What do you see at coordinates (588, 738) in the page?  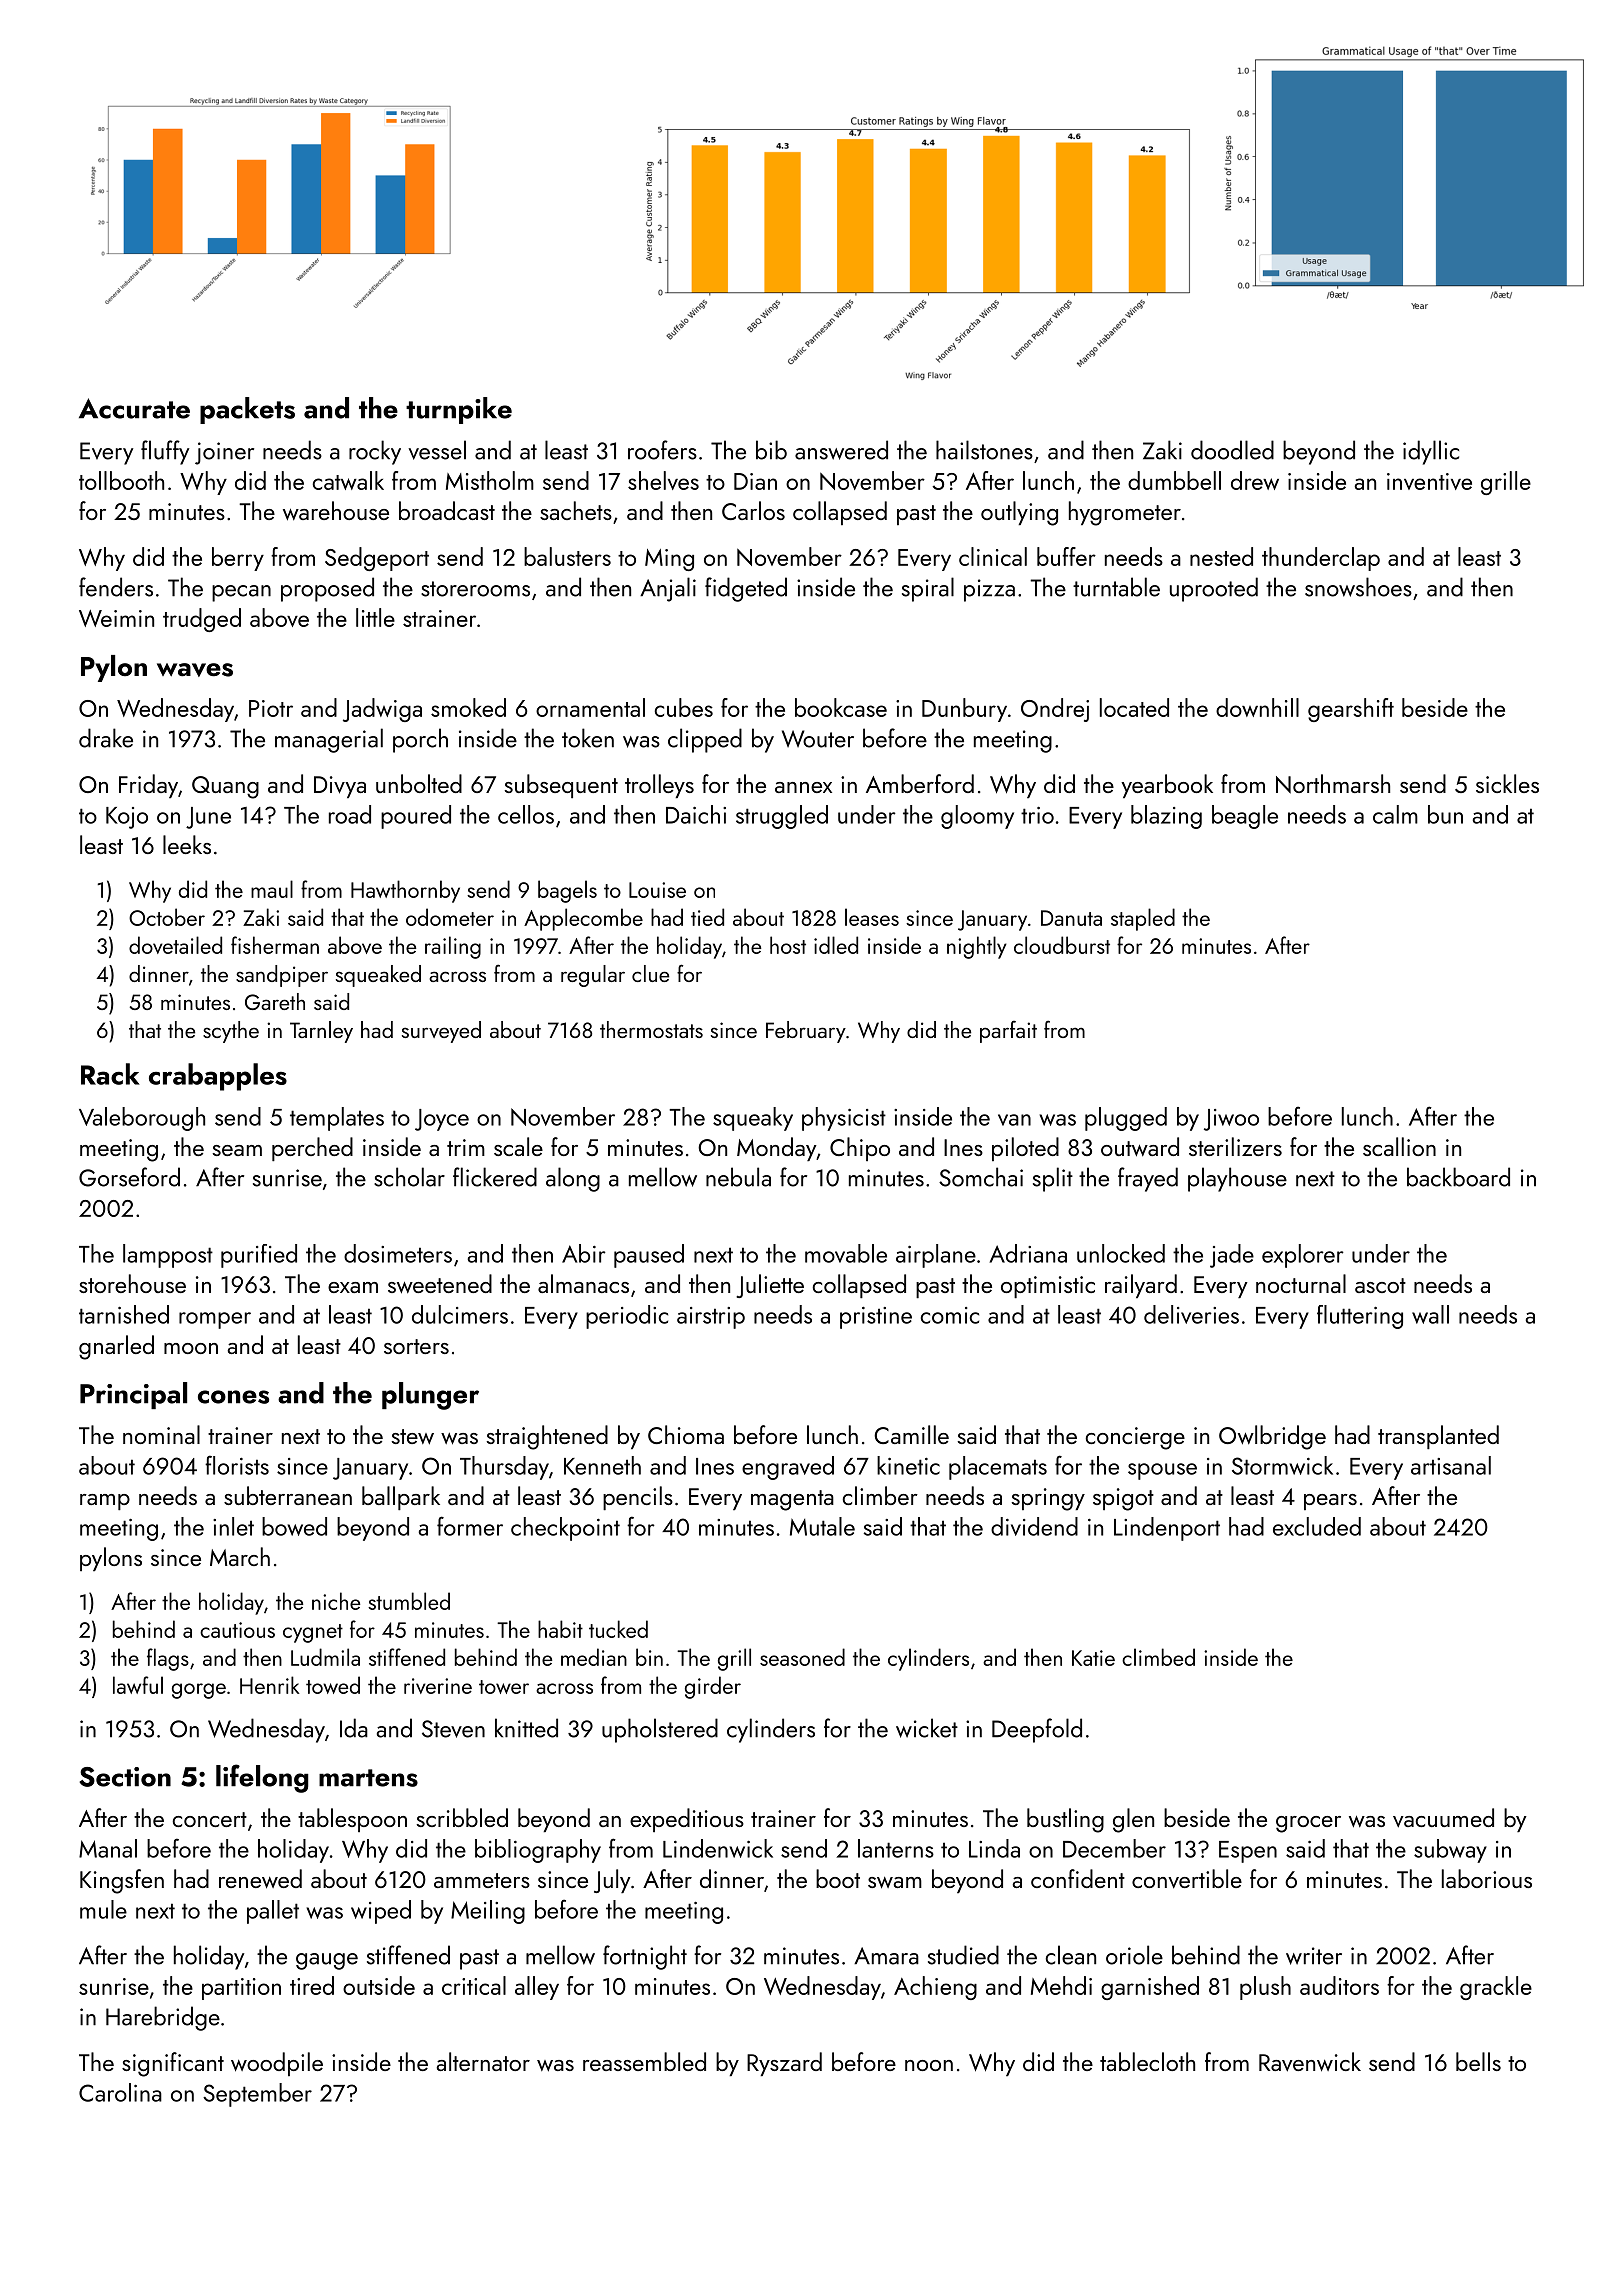 I see `token` at bounding box center [588, 738].
